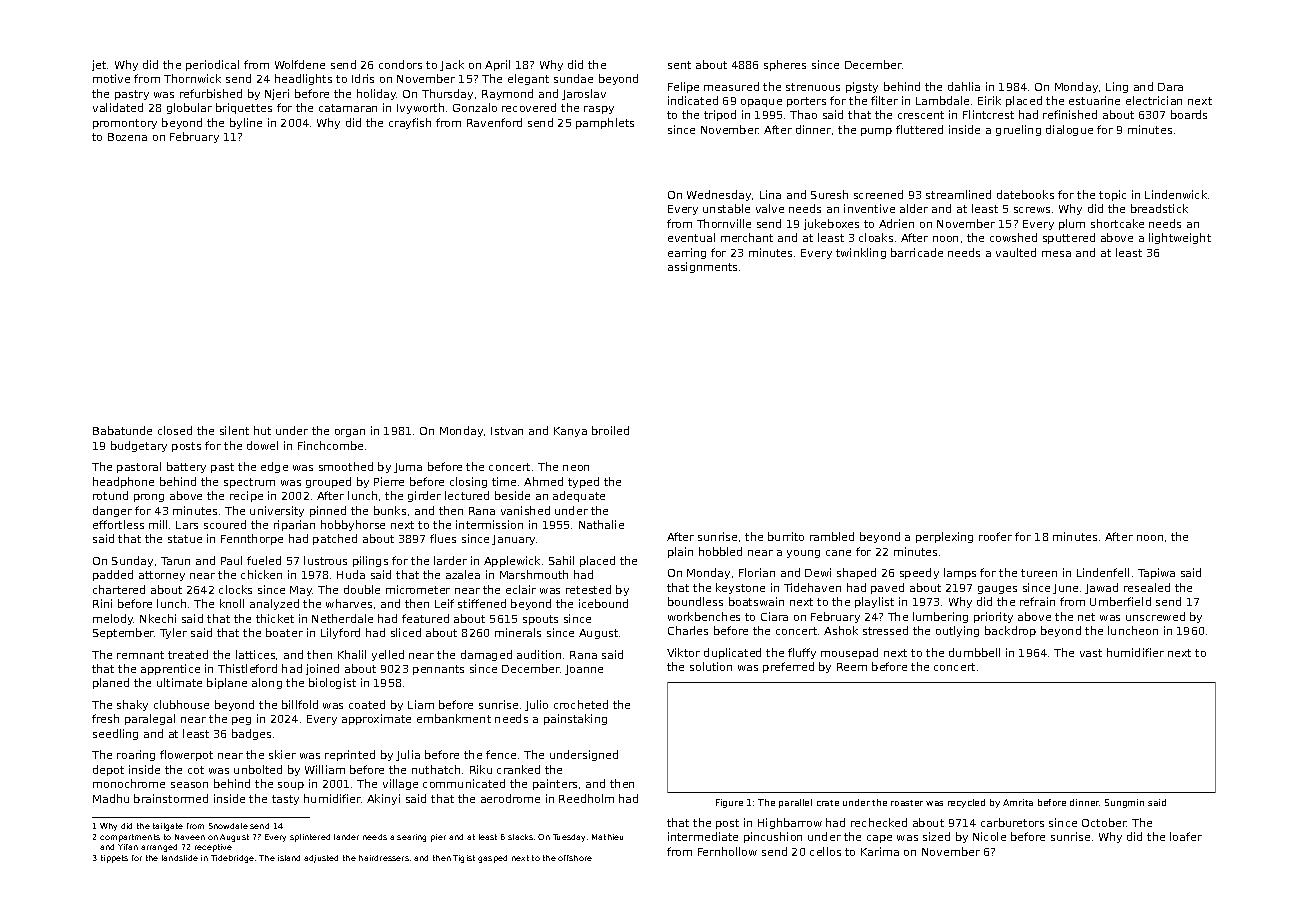  What do you see at coordinates (852, 667) in the image?
I see `Reem` at bounding box center [852, 667].
